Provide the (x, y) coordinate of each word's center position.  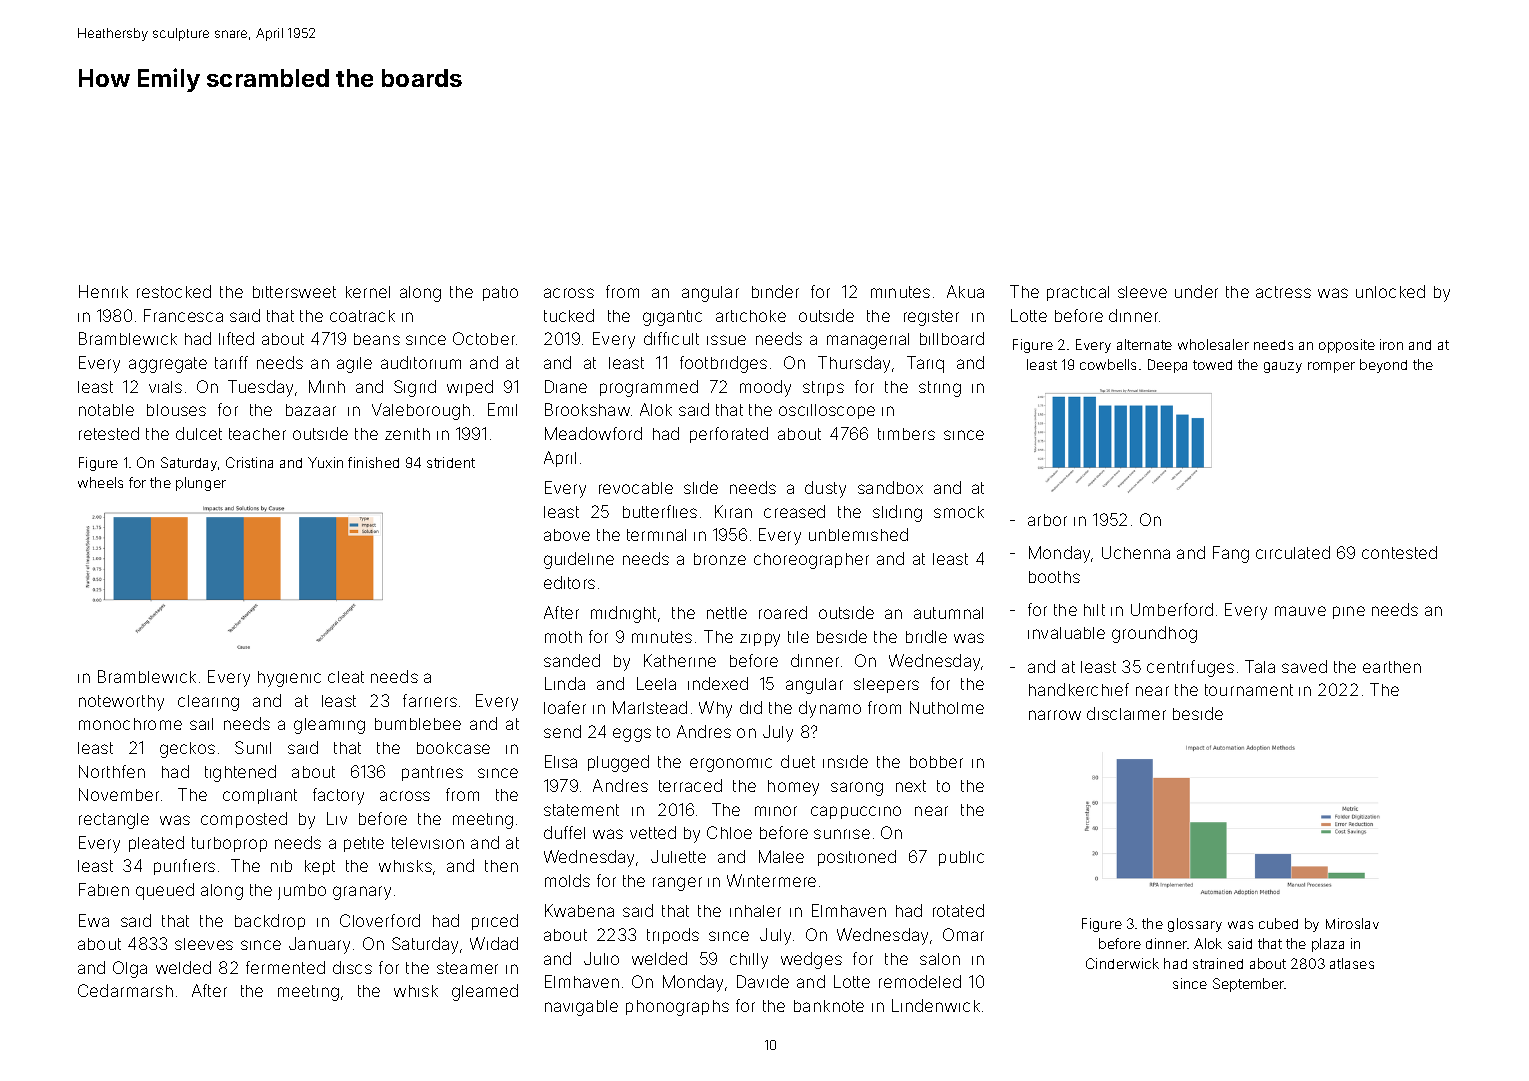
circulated (1293, 552)
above (567, 535)
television (428, 843)
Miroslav (1352, 923)
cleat (346, 677)
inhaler (755, 911)
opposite (1347, 346)
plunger (201, 484)
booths (1054, 577)
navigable (581, 1008)
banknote (829, 1006)
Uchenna (1136, 552)
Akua (965, 291)
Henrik (103, 291)
